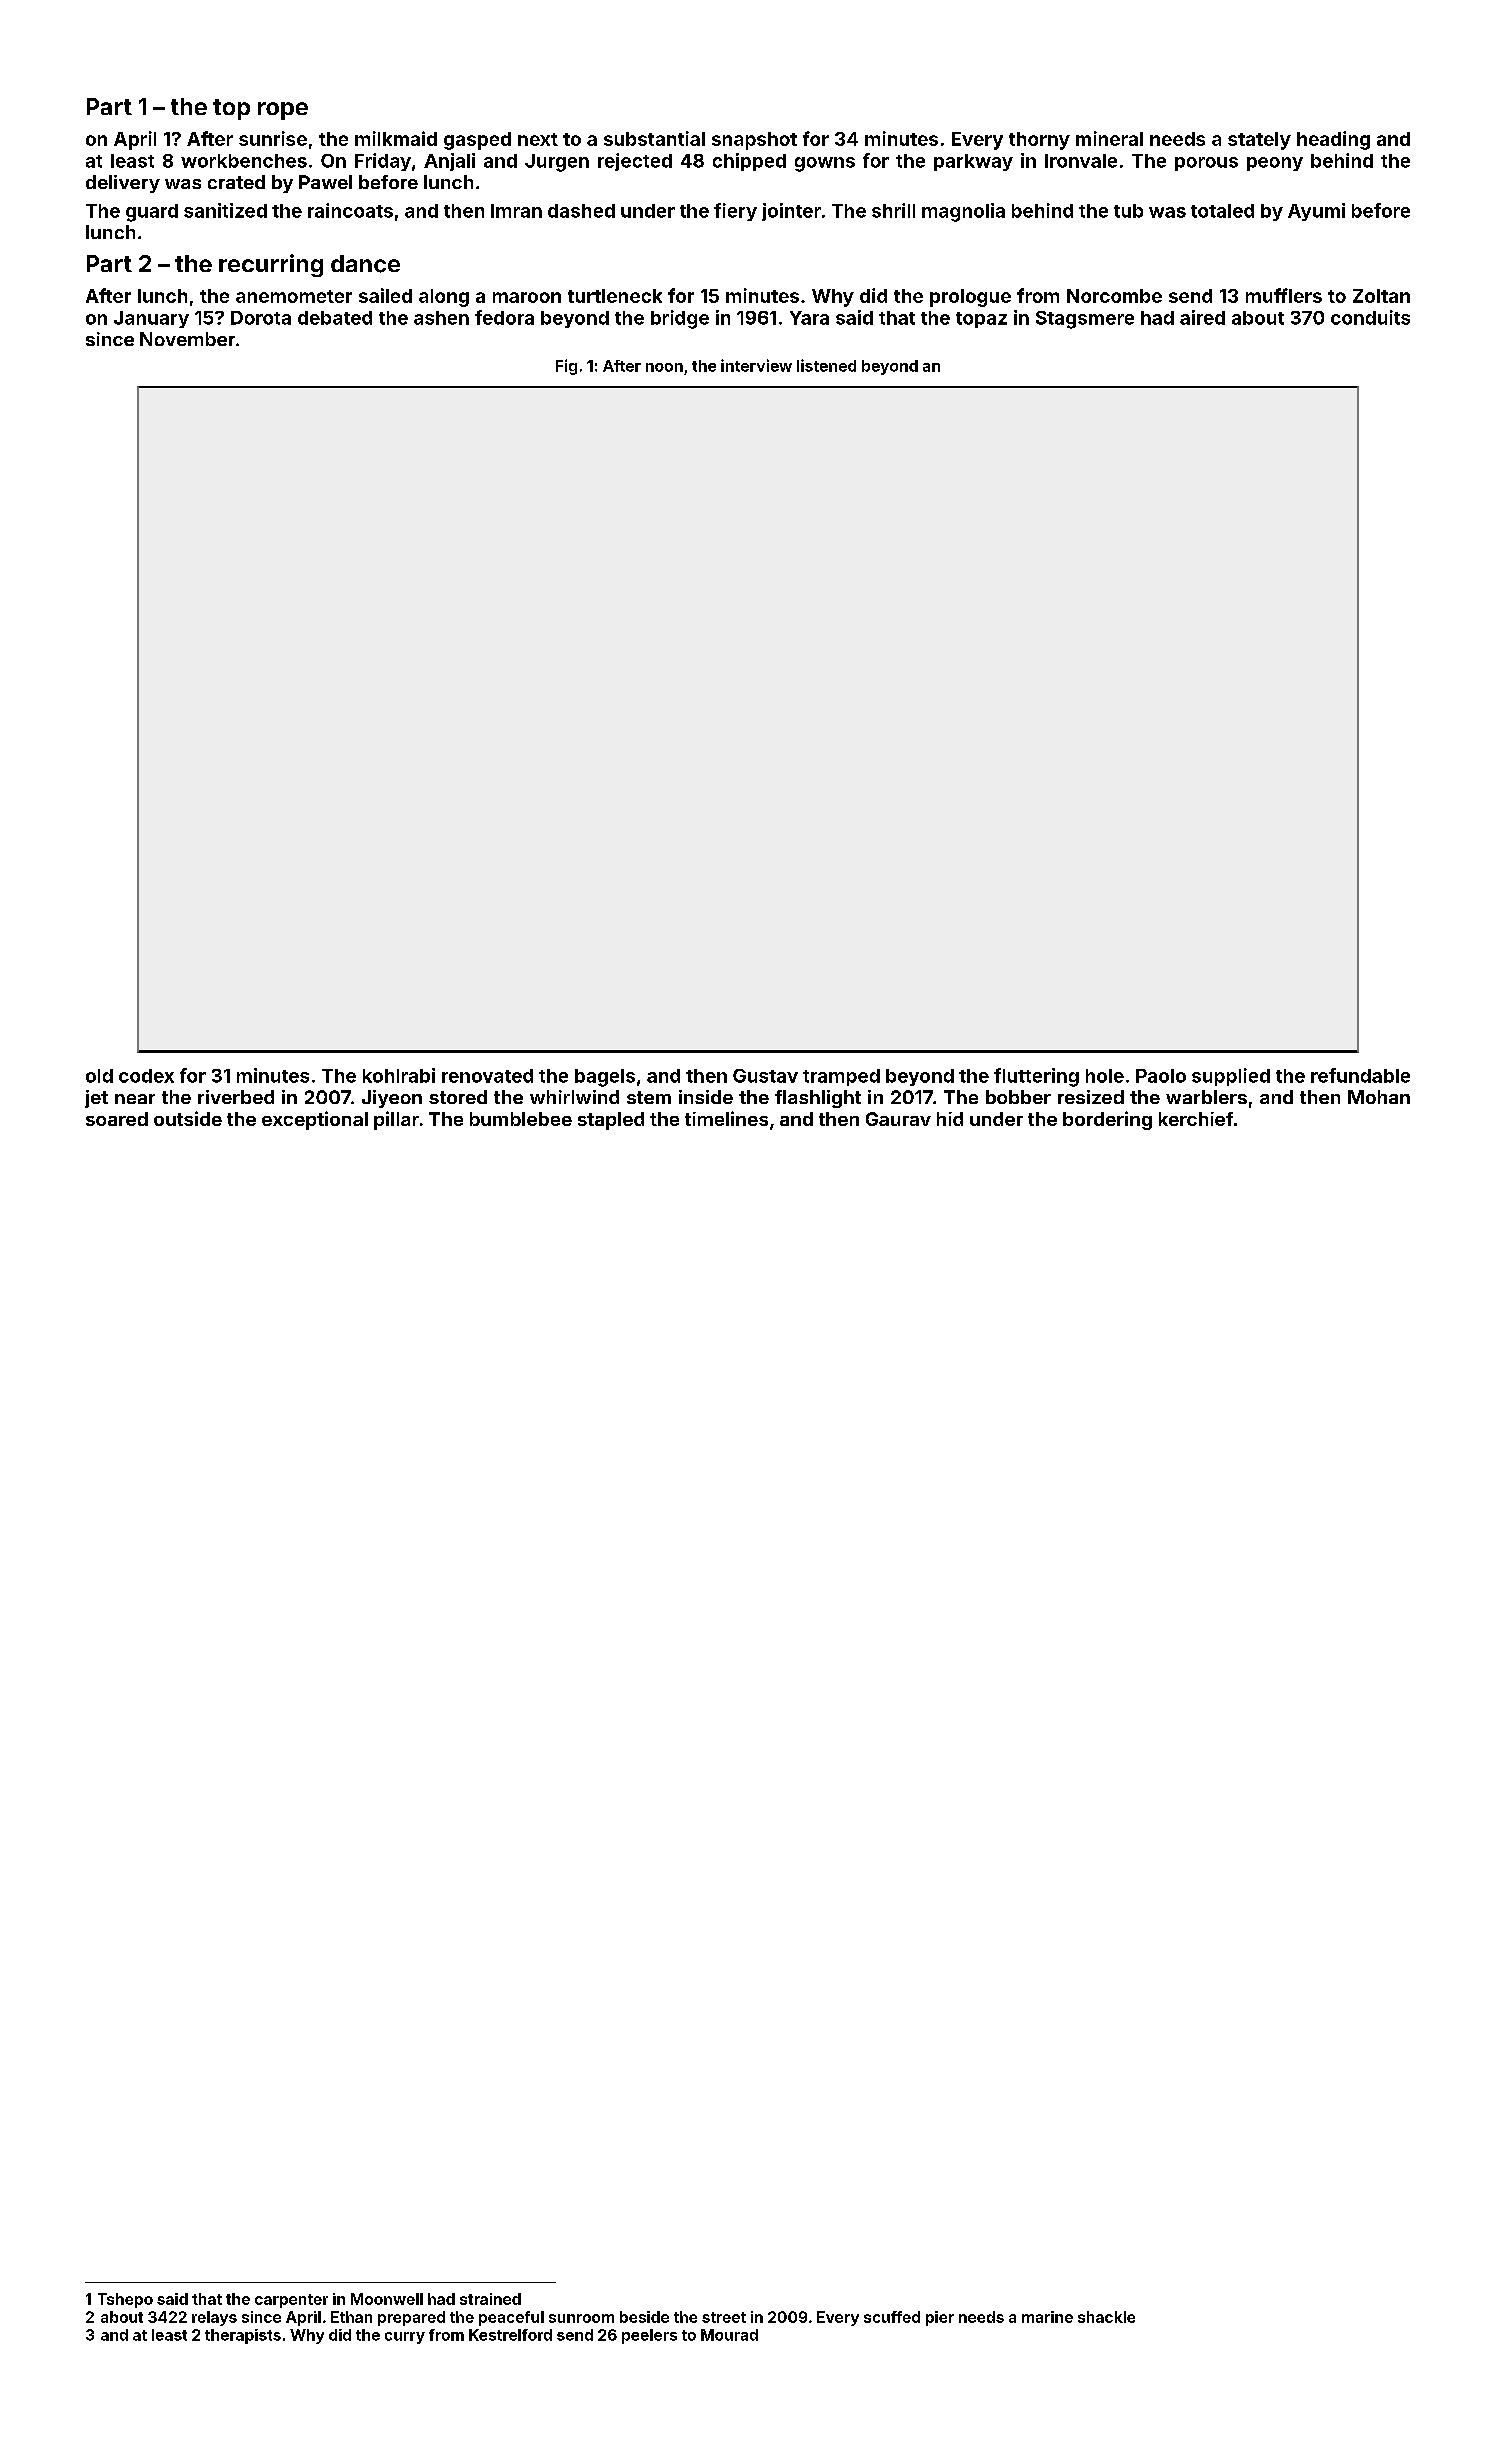 This screenshot has height=2464, width=1496. Describe the element at coordinates (726, 1118) in the screenshot. I see `timelines` at that location.
